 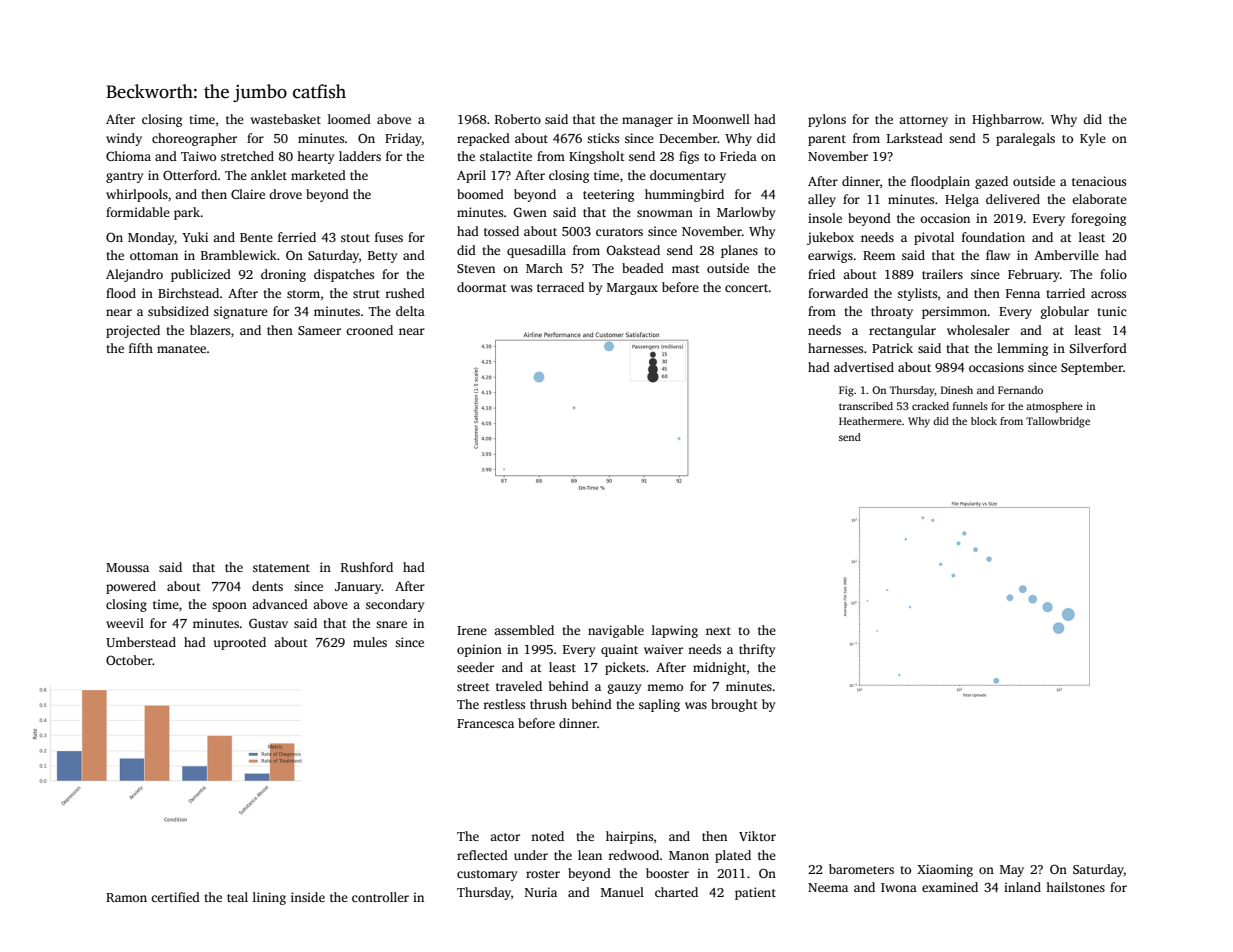 I want to click on alley, so click(x=822, y=200).
